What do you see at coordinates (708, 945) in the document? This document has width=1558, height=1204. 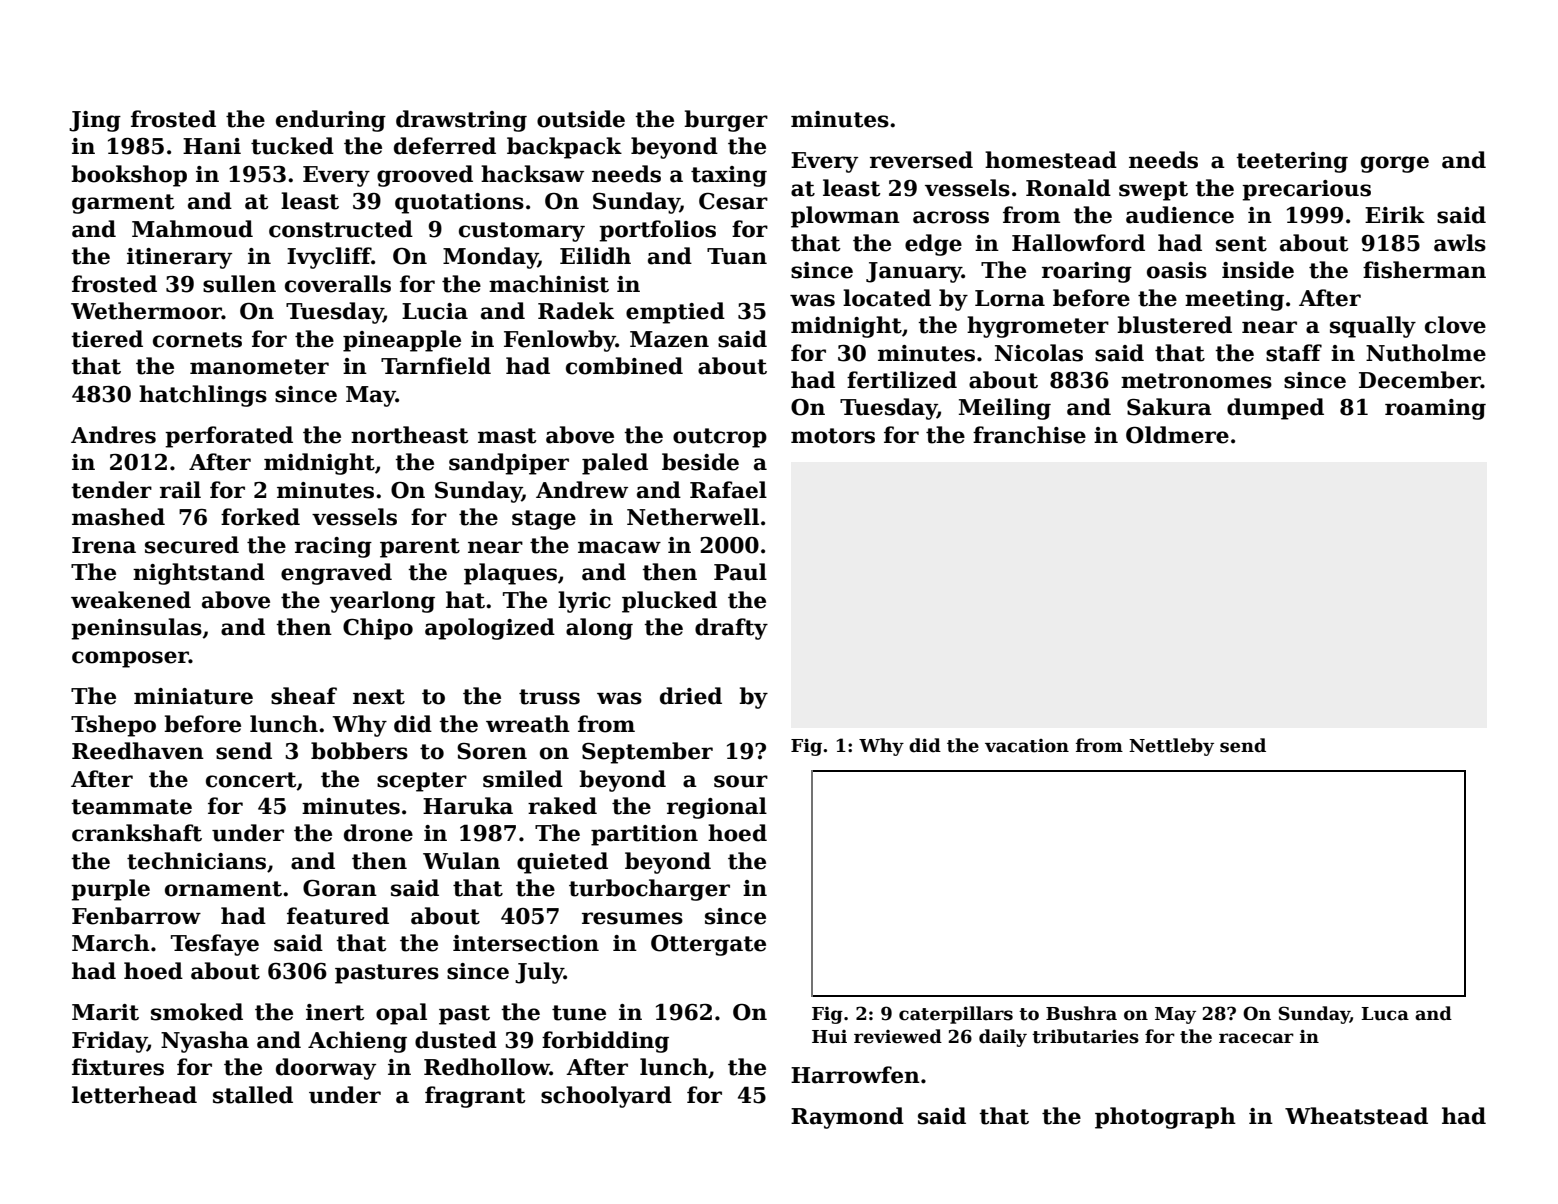 I see `Ottergate` at bounding box center [708, 945].
